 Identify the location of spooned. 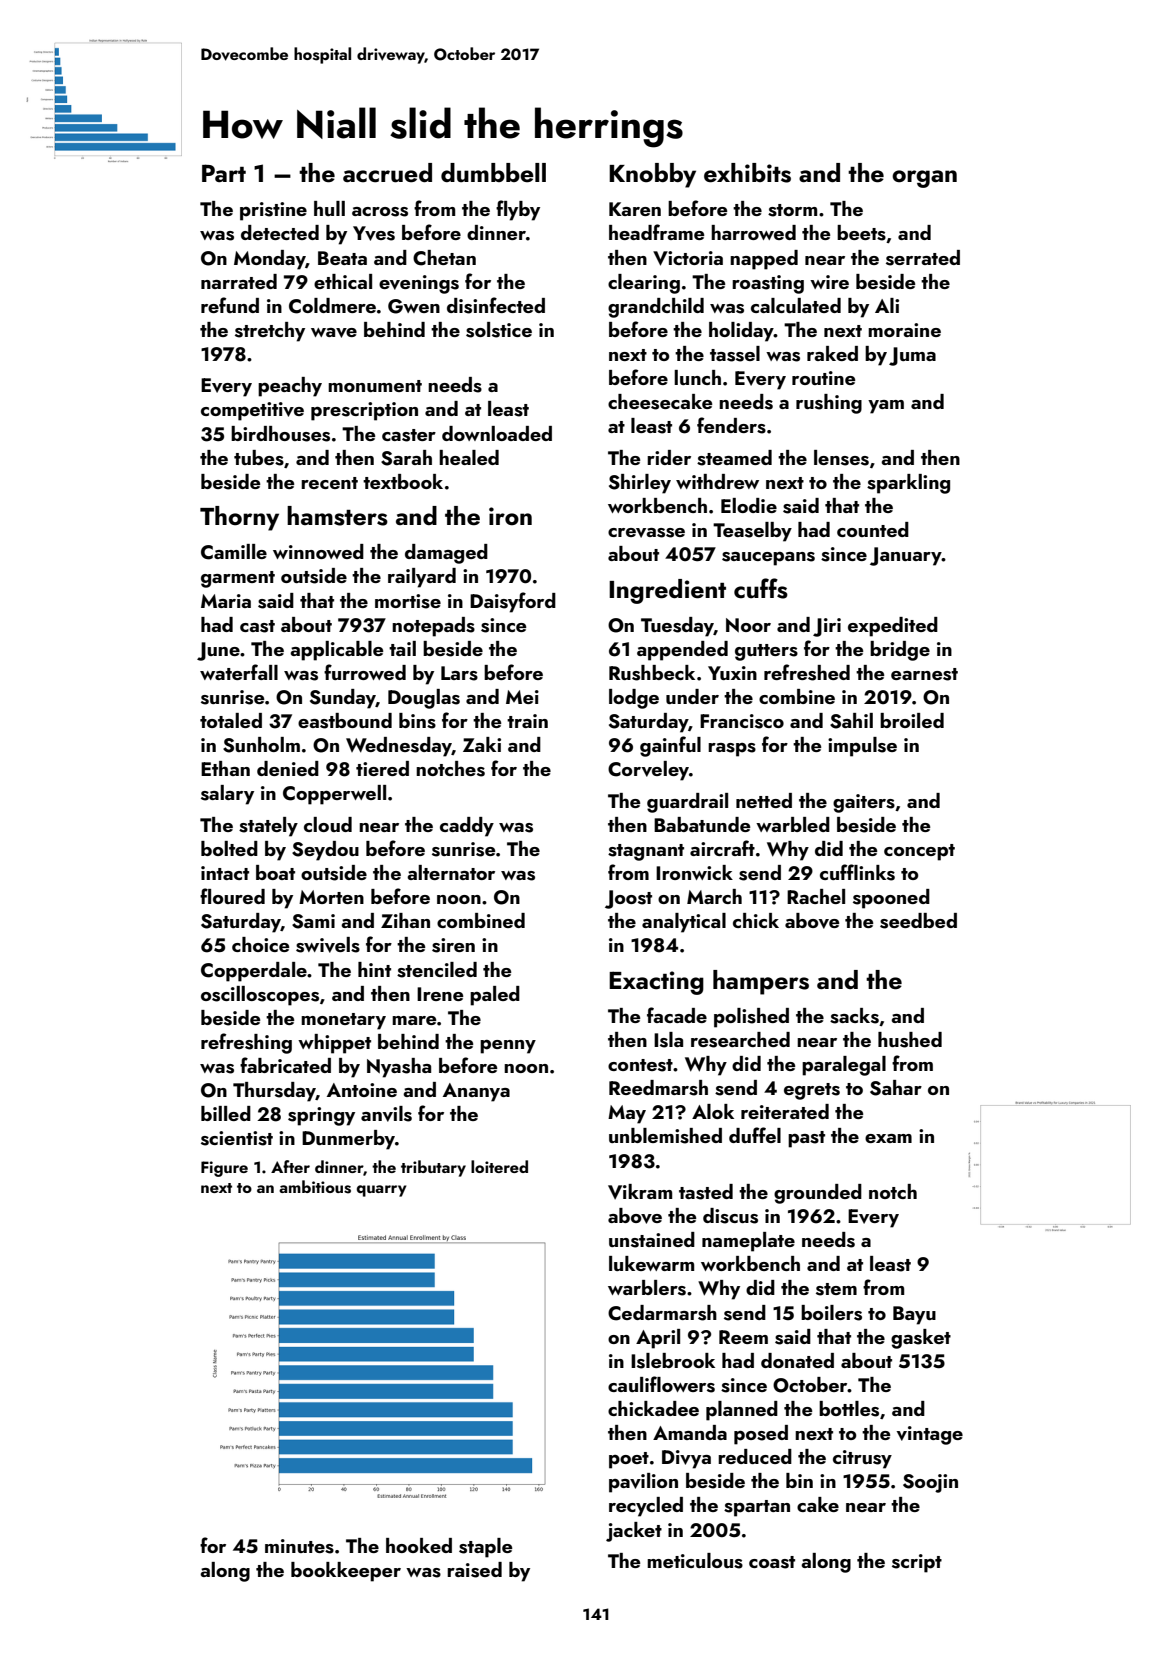
(891, 899).
